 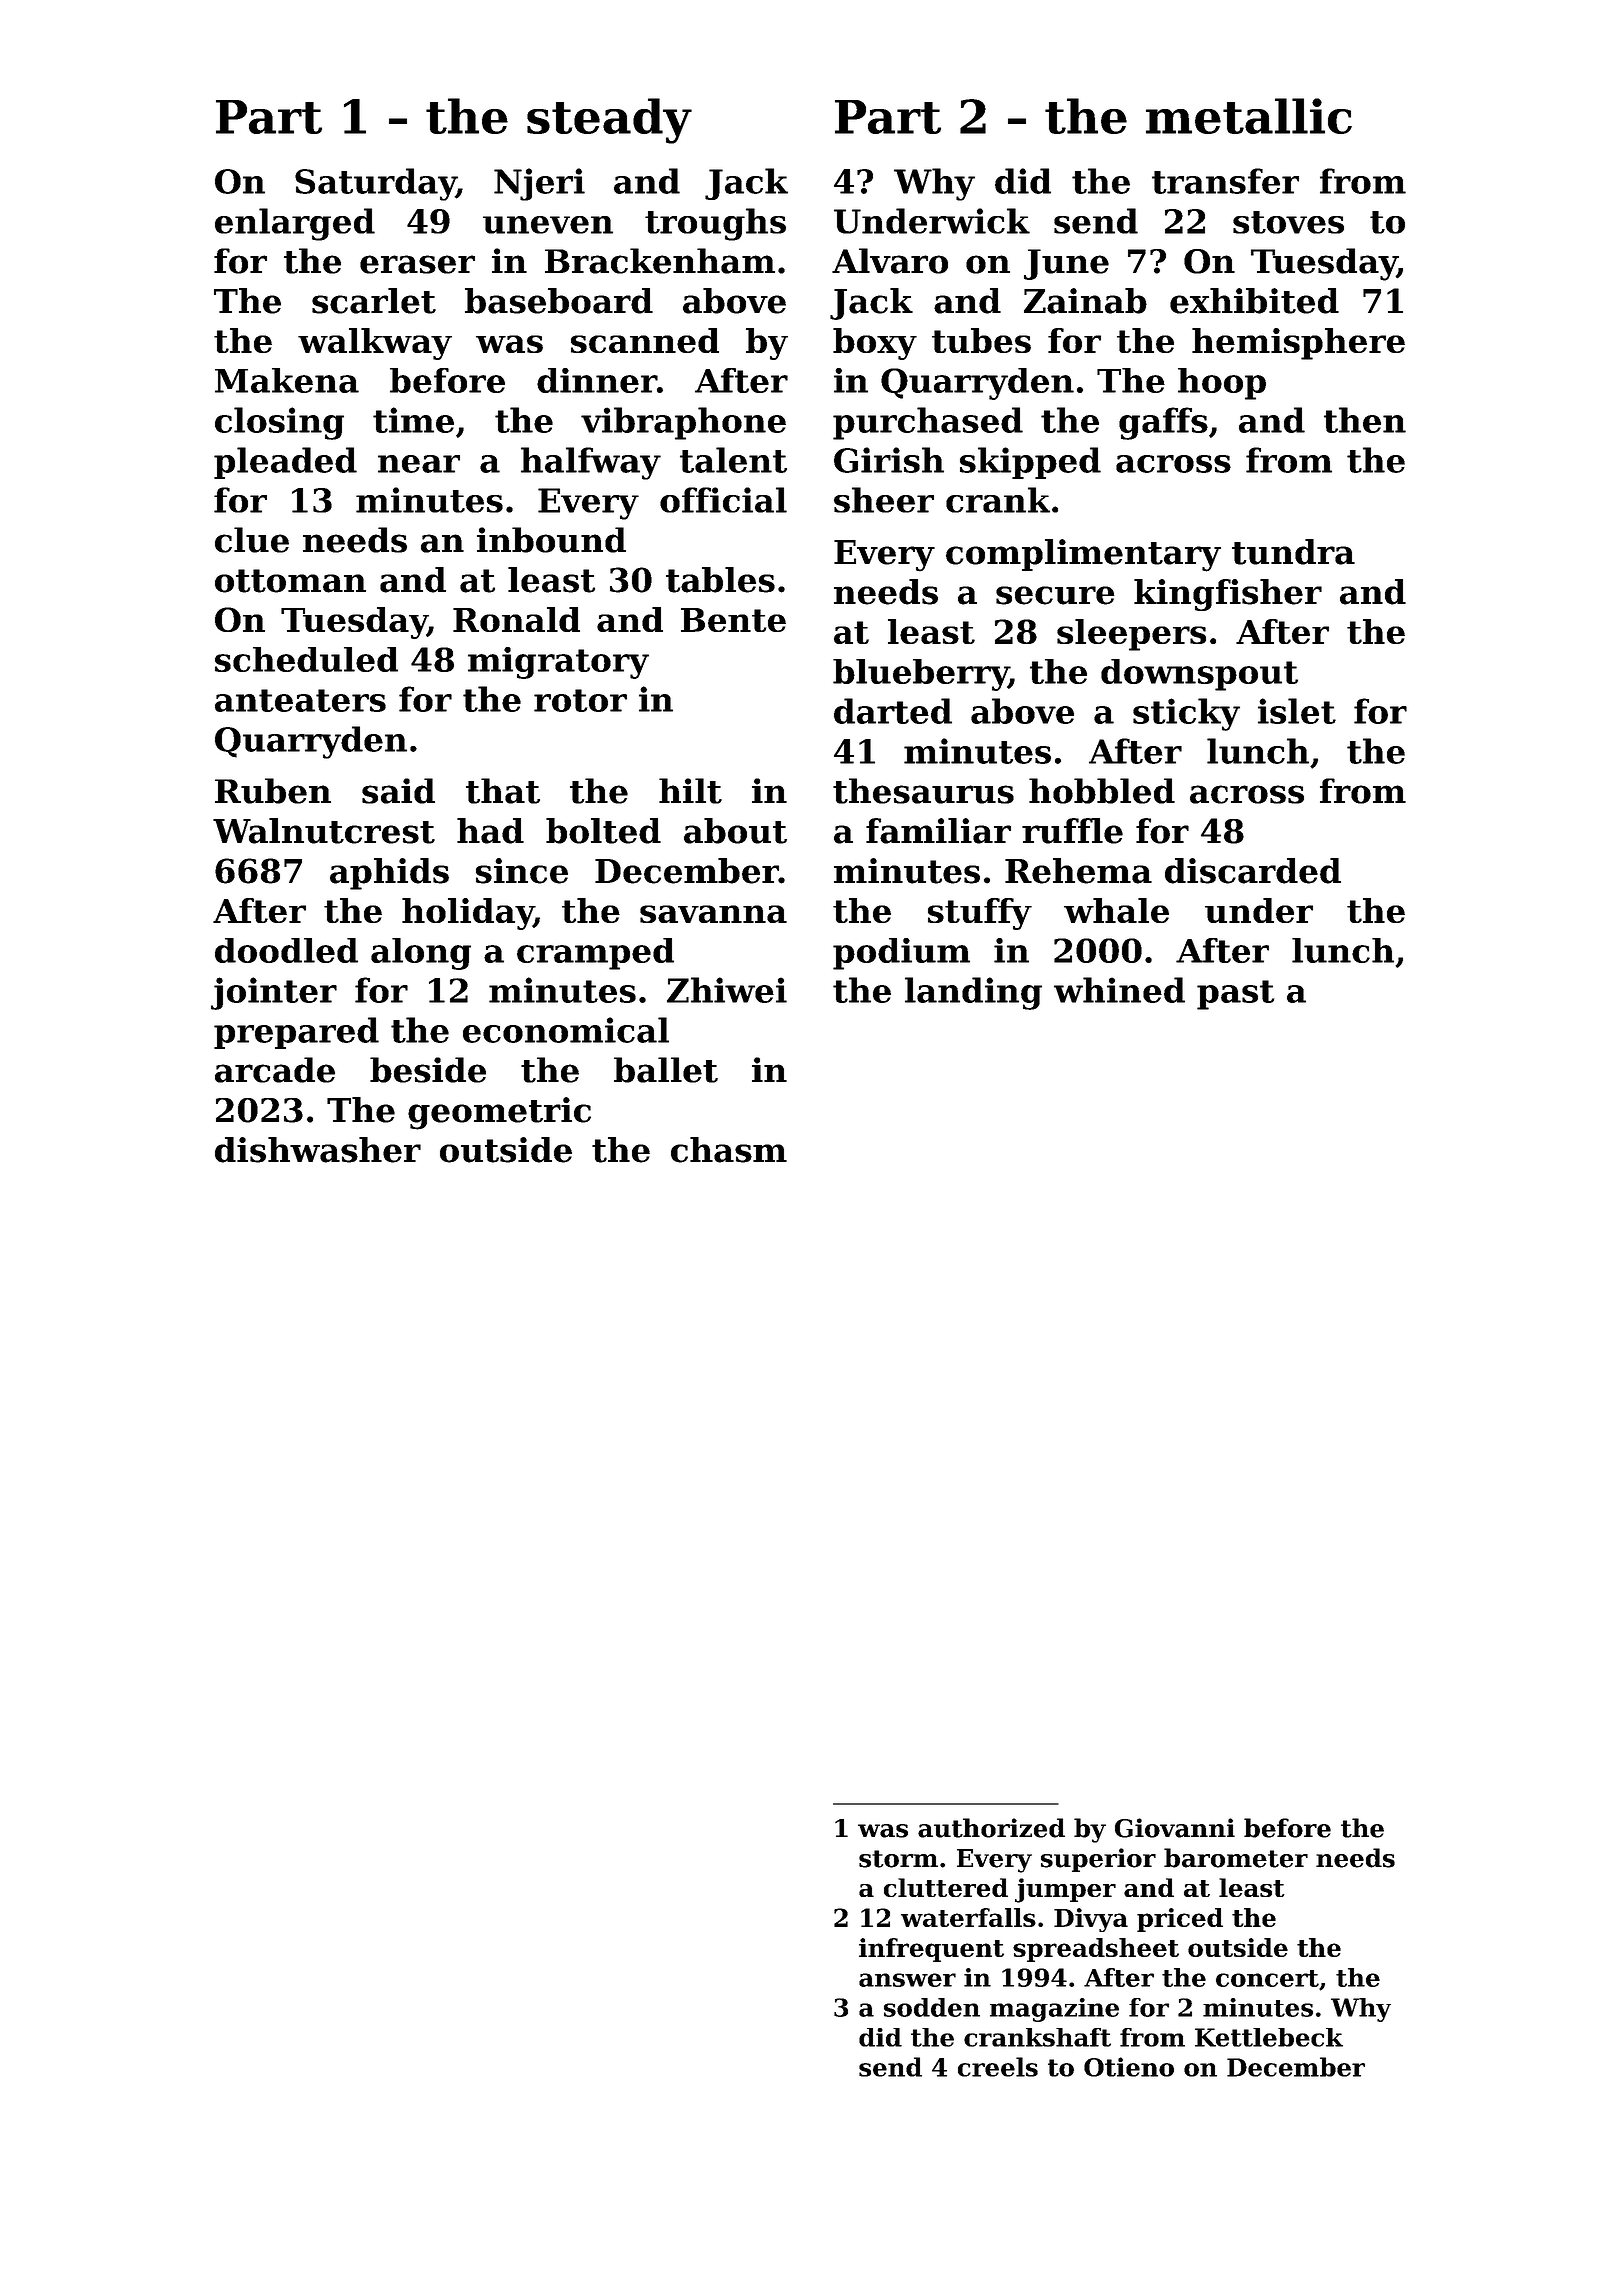 I want to click on metallic, so click(x=1249, y=116).
